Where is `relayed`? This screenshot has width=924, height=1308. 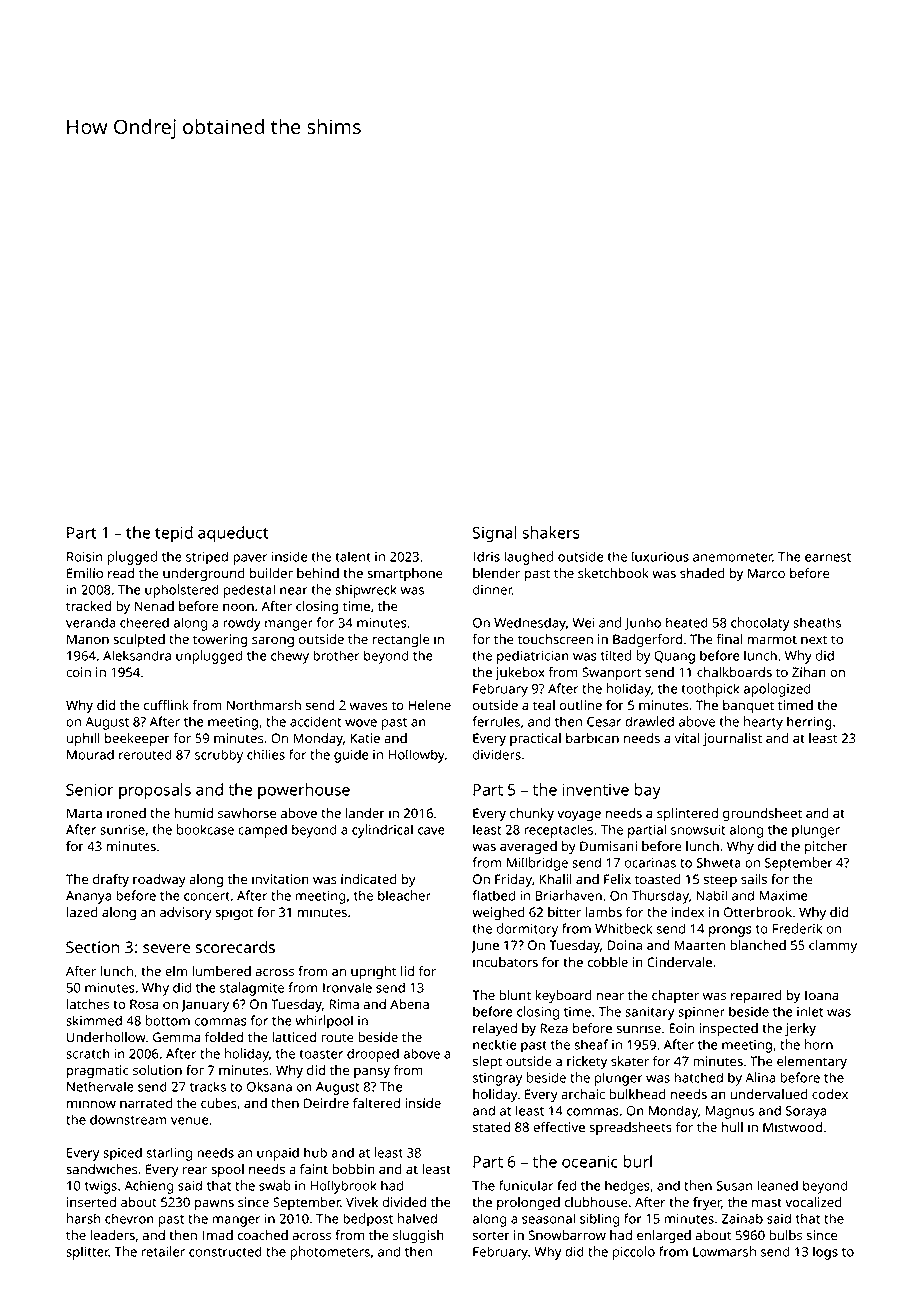 relayed is located at coordinates (495, 1029).
